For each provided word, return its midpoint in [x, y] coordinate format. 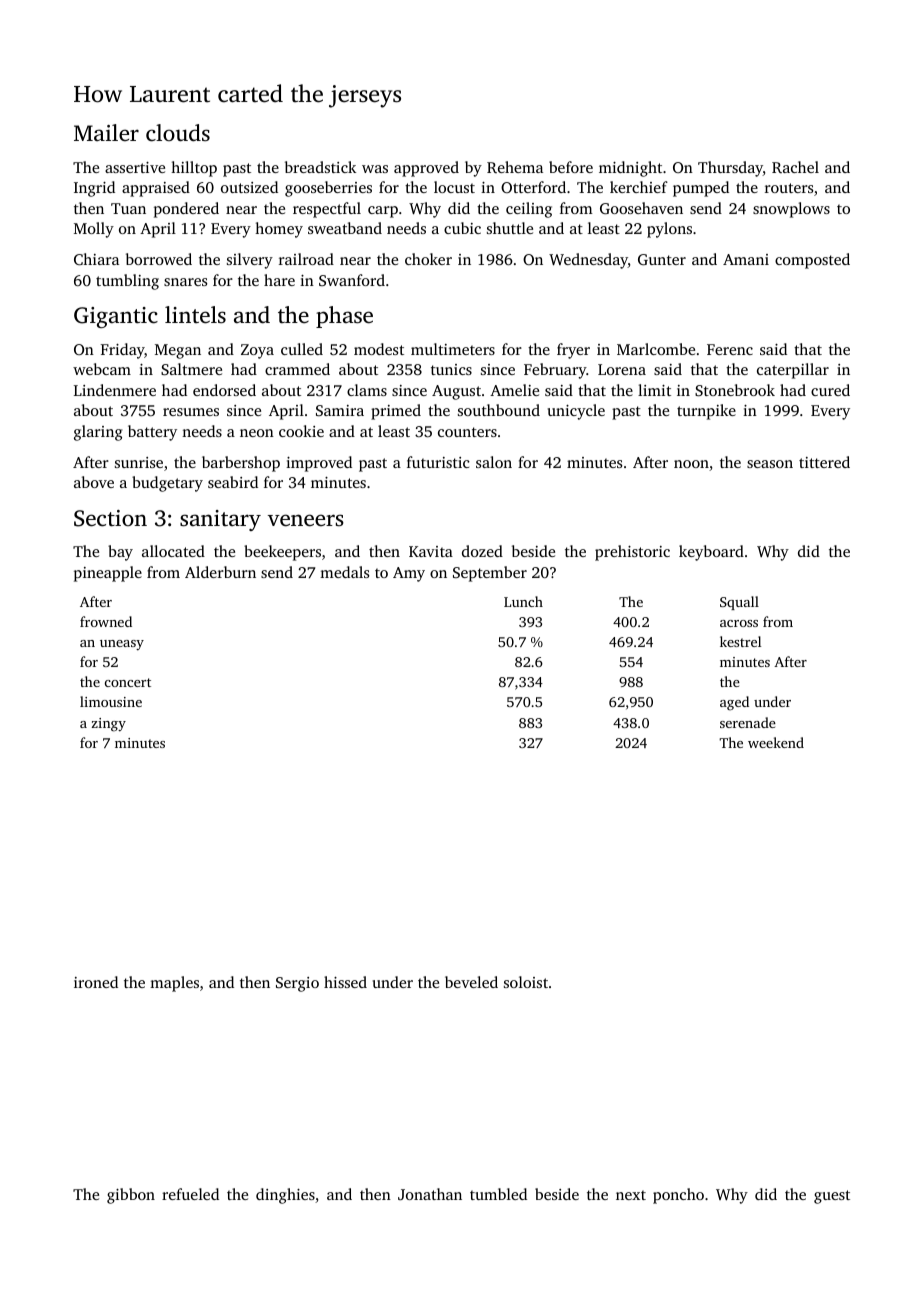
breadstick [320, 167]
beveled [471, 982]
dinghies [285, 1196]
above [94, 482]
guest [832, 1197]
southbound [499, 410]
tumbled [498, 1194]
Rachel [795, 167]
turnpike [706, 412]
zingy [109, 725]
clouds [178, 133]
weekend [776, 742]
